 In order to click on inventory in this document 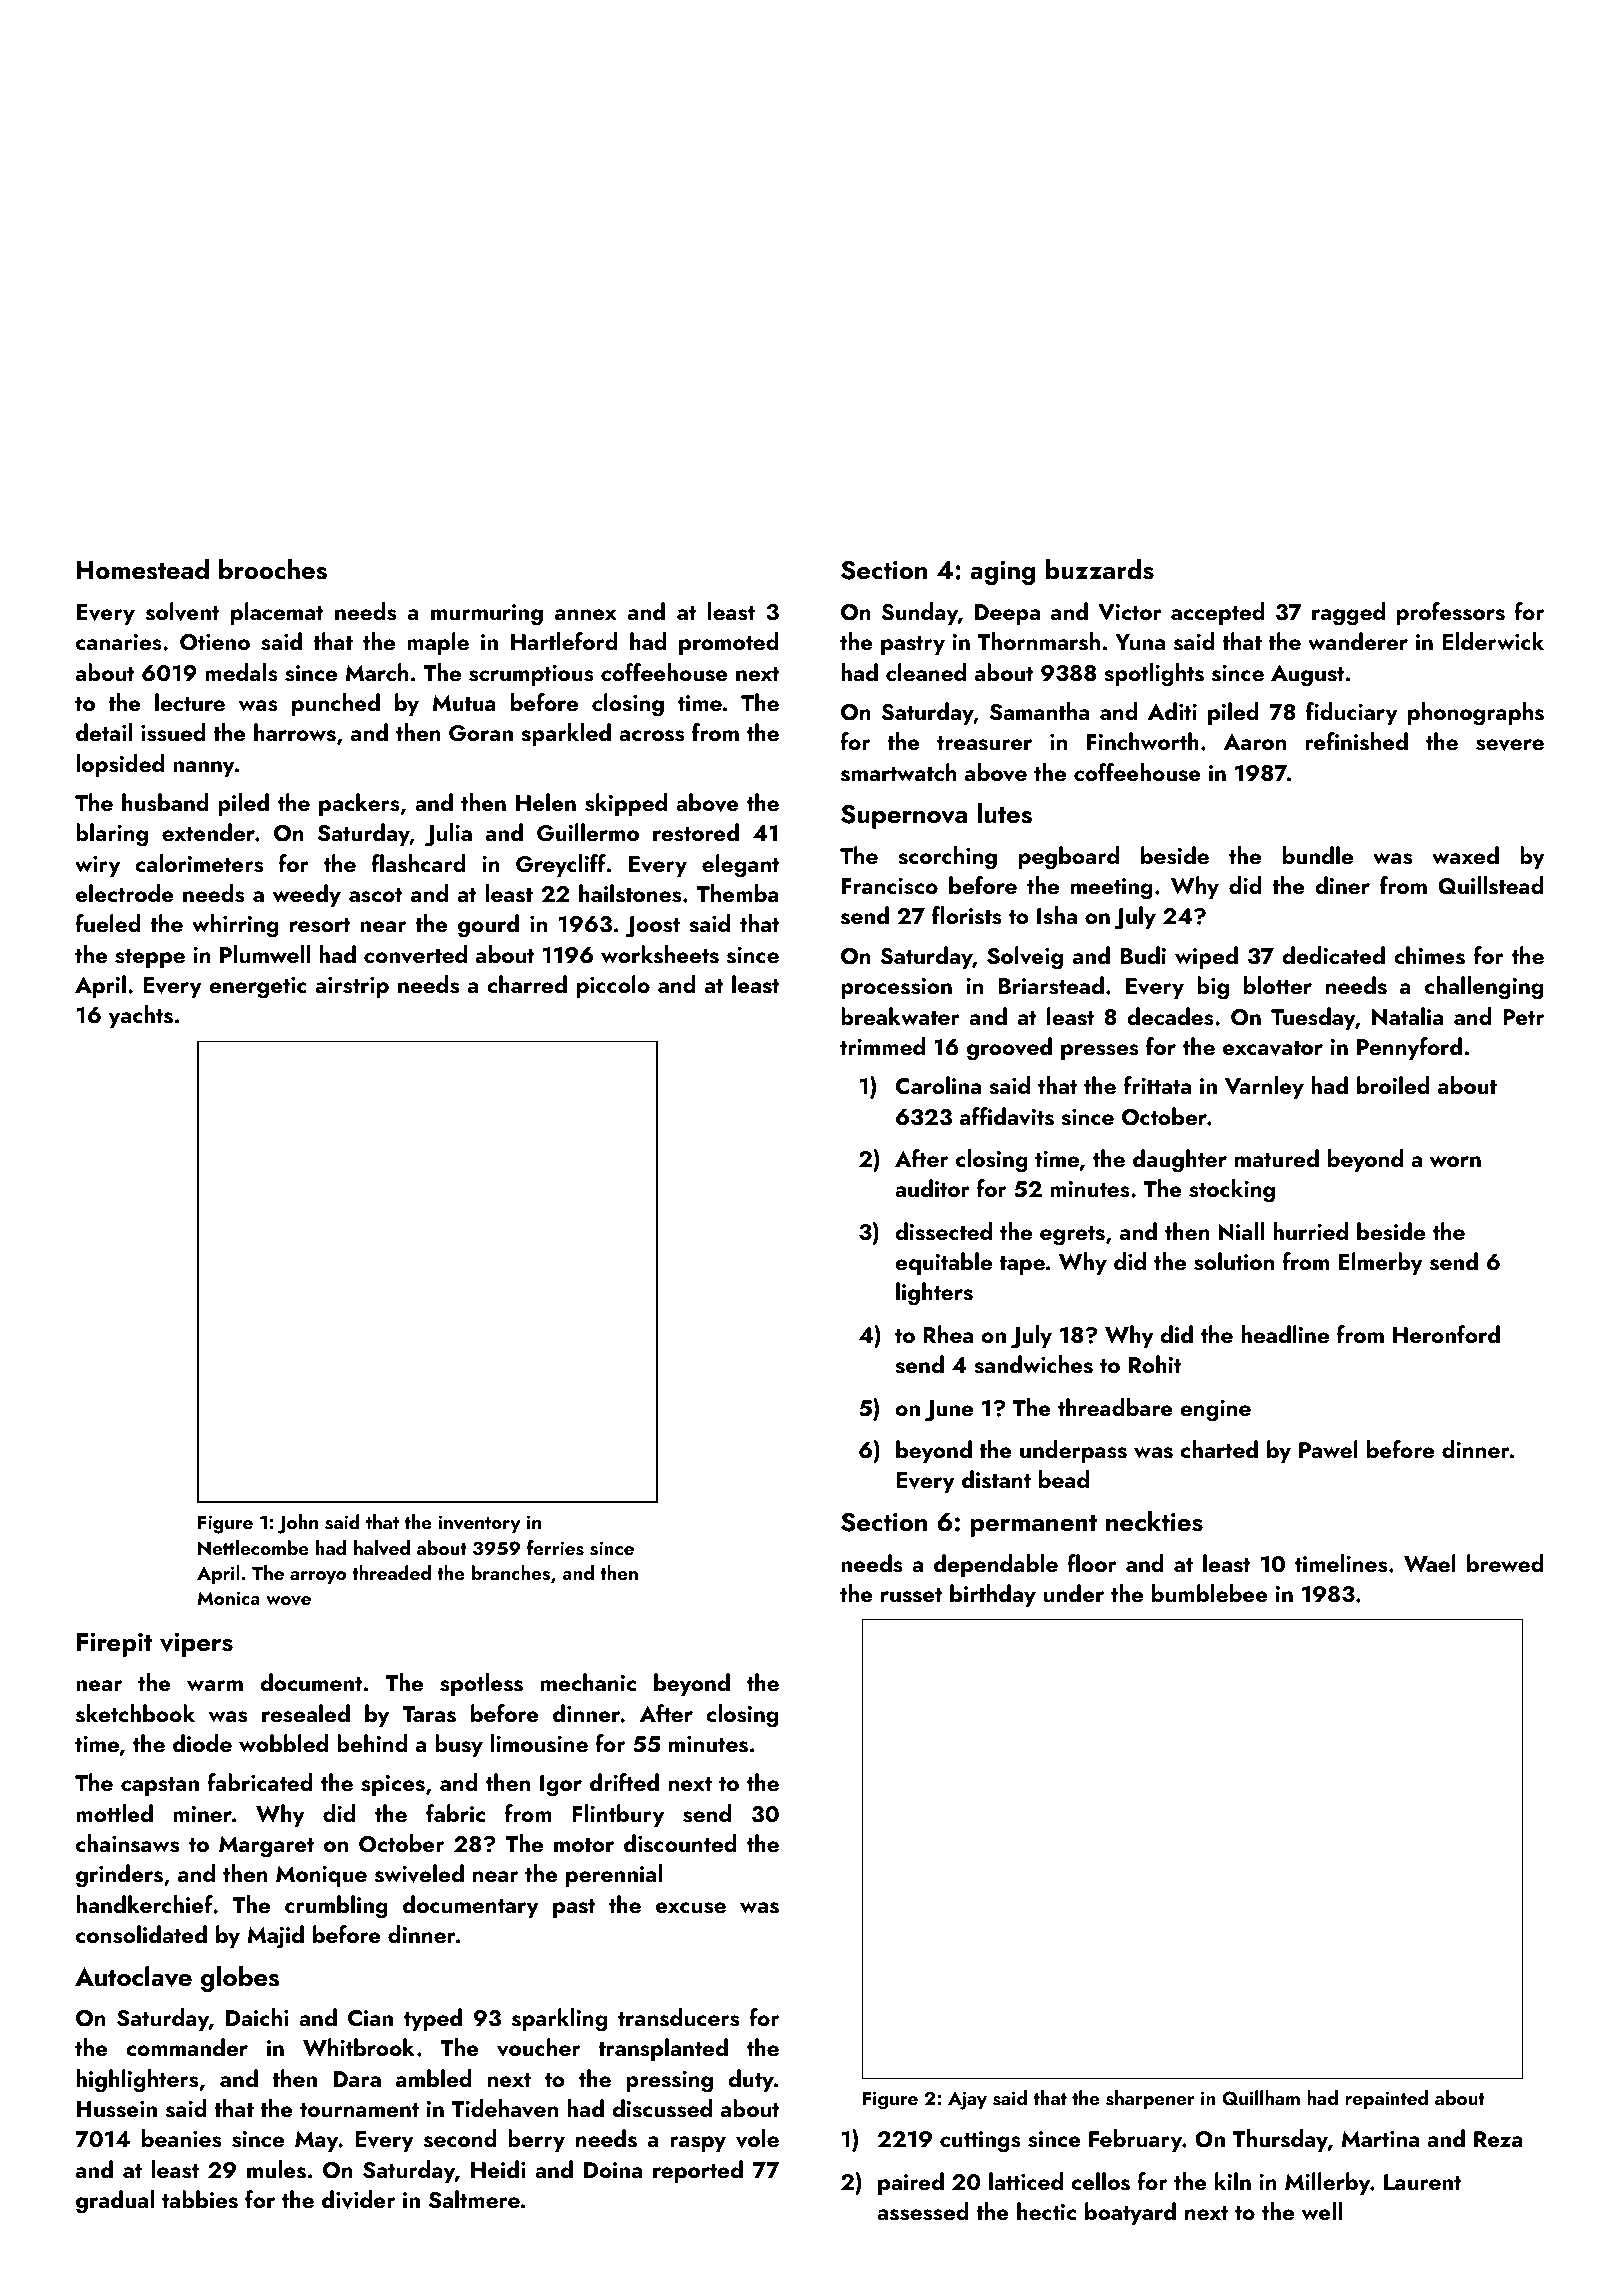, I will do `click(479, 1524)`.
